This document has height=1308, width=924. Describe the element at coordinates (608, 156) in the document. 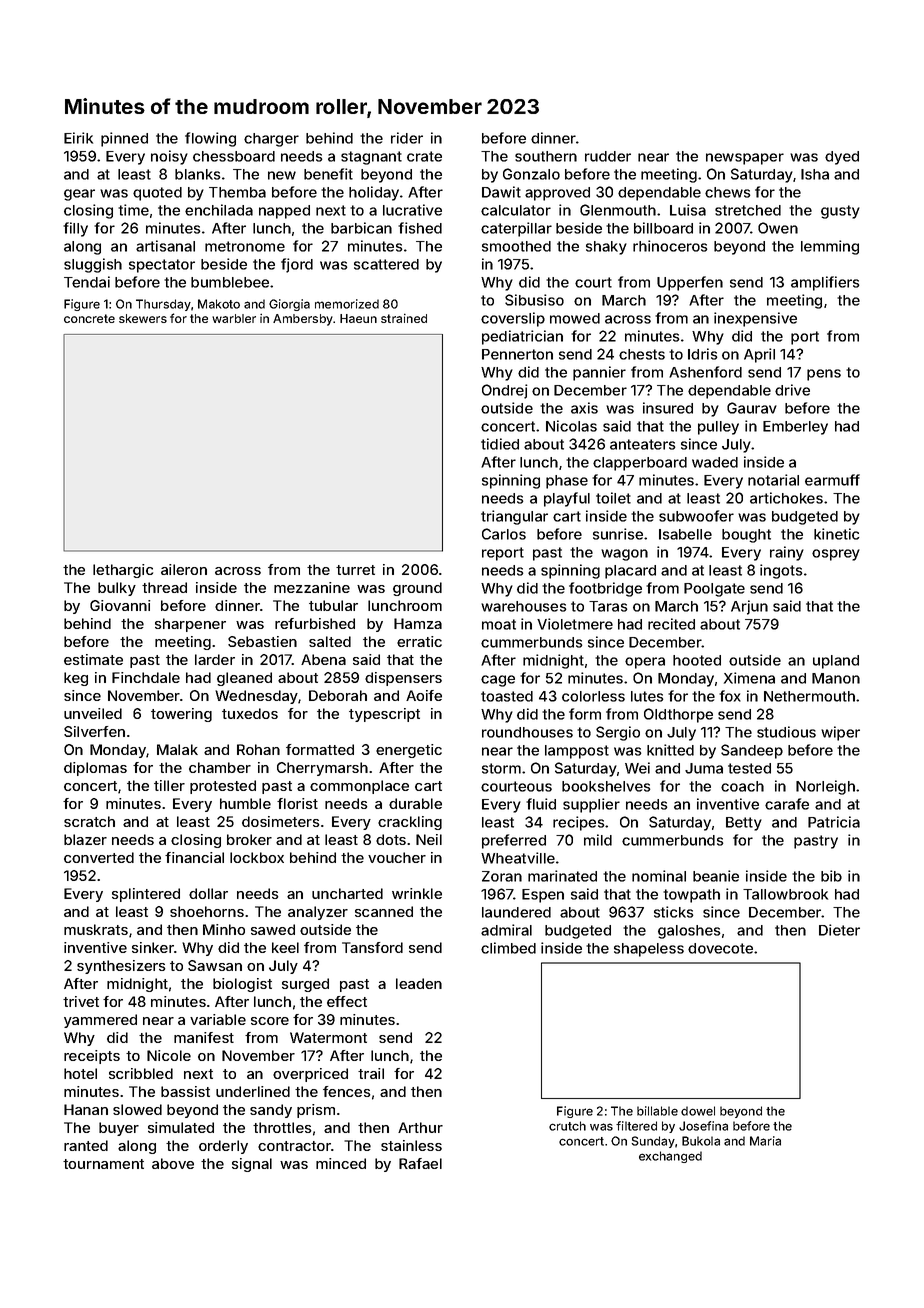

I see `rudder` at that location.
